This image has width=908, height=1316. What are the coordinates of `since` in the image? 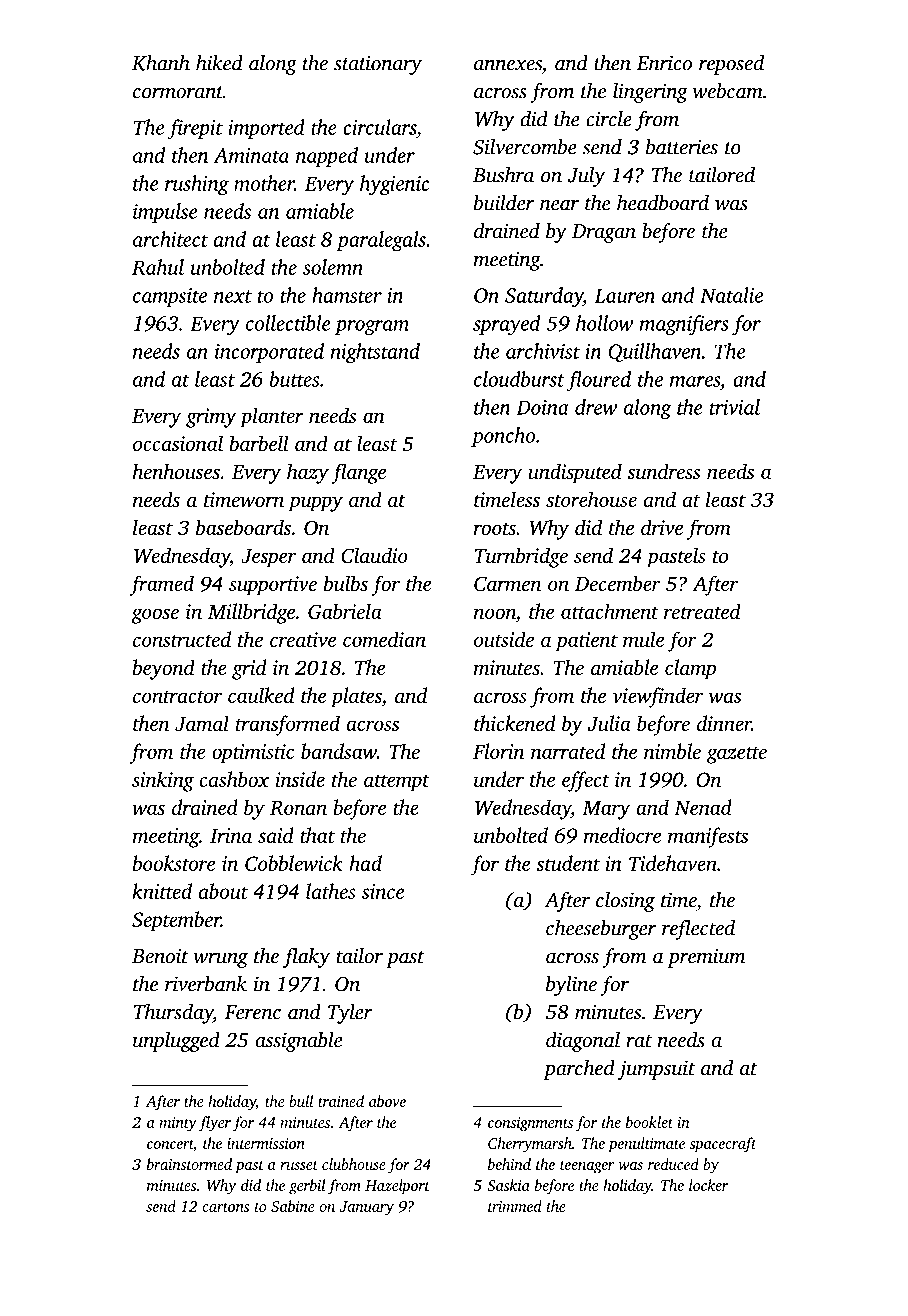 It's located at (383, 891).
